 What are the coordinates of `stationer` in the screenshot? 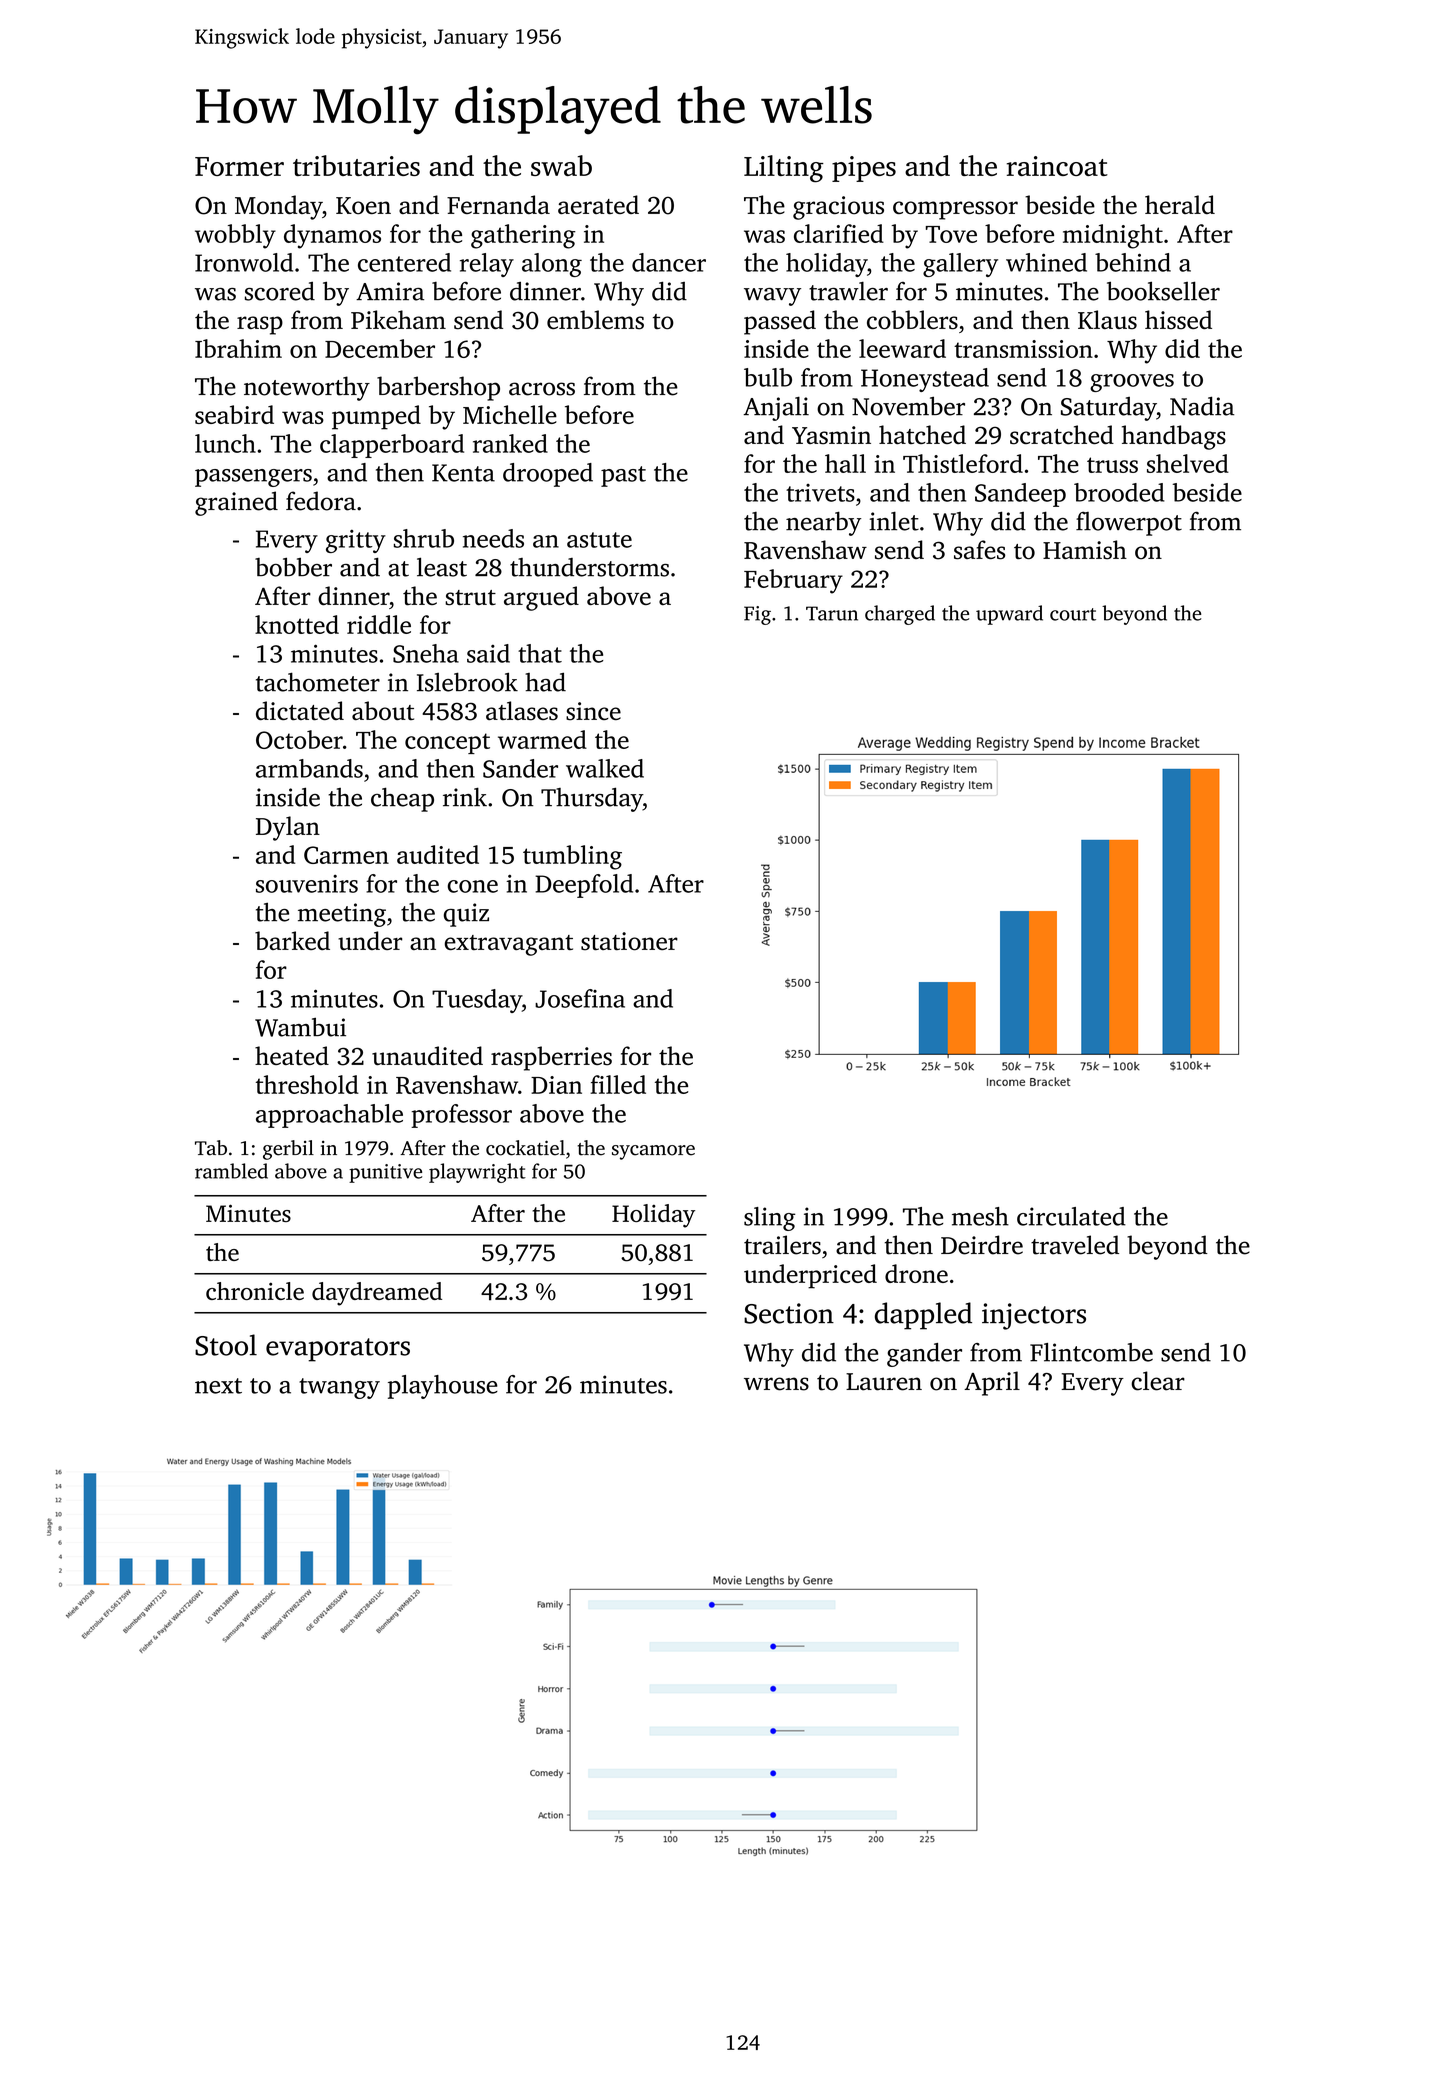 It's located at (629, 941).
